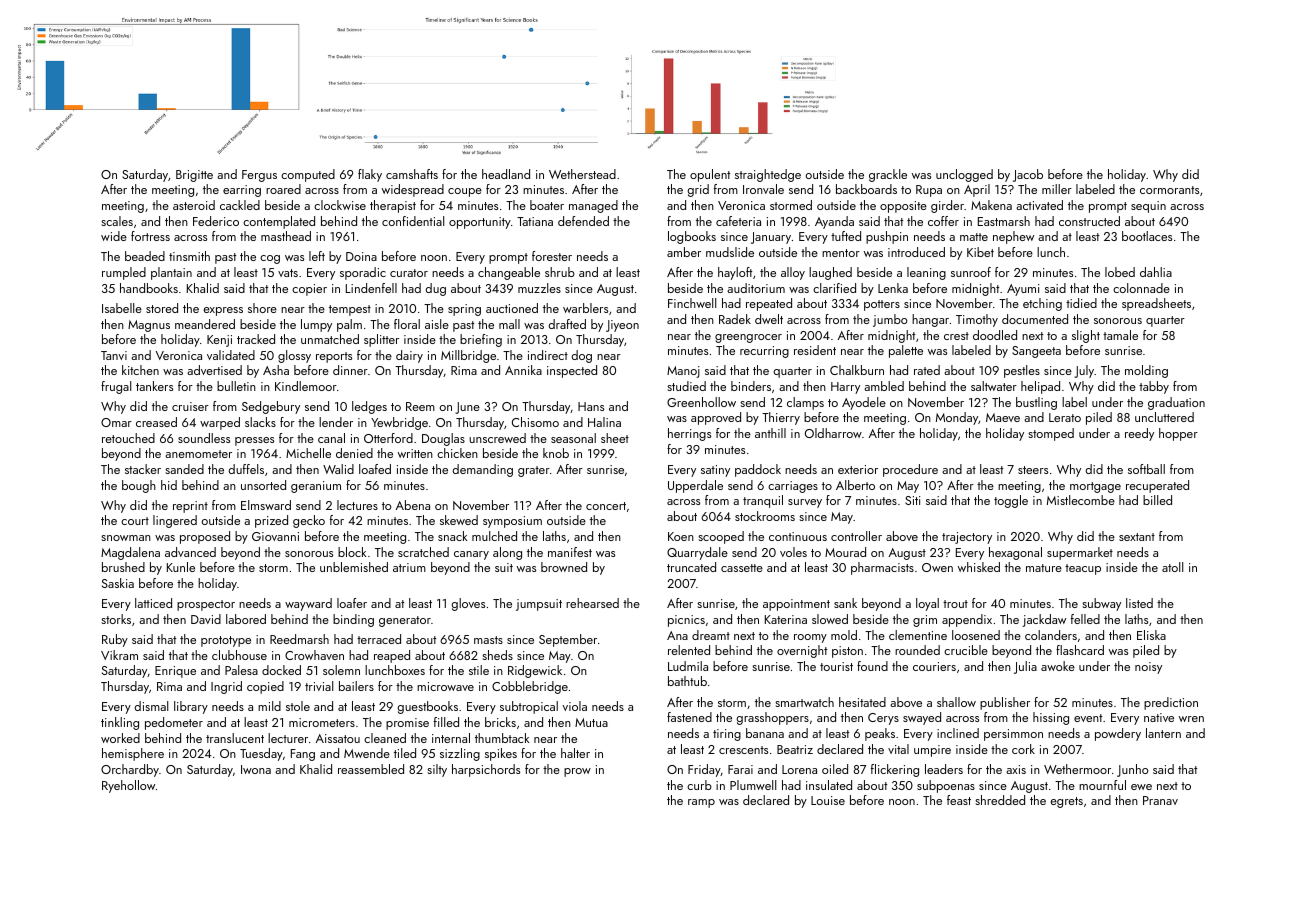 The image size is (1308, 924). Describe the element at coordinates (145, 256) in the screenshot. I see `beaded` at that location.
